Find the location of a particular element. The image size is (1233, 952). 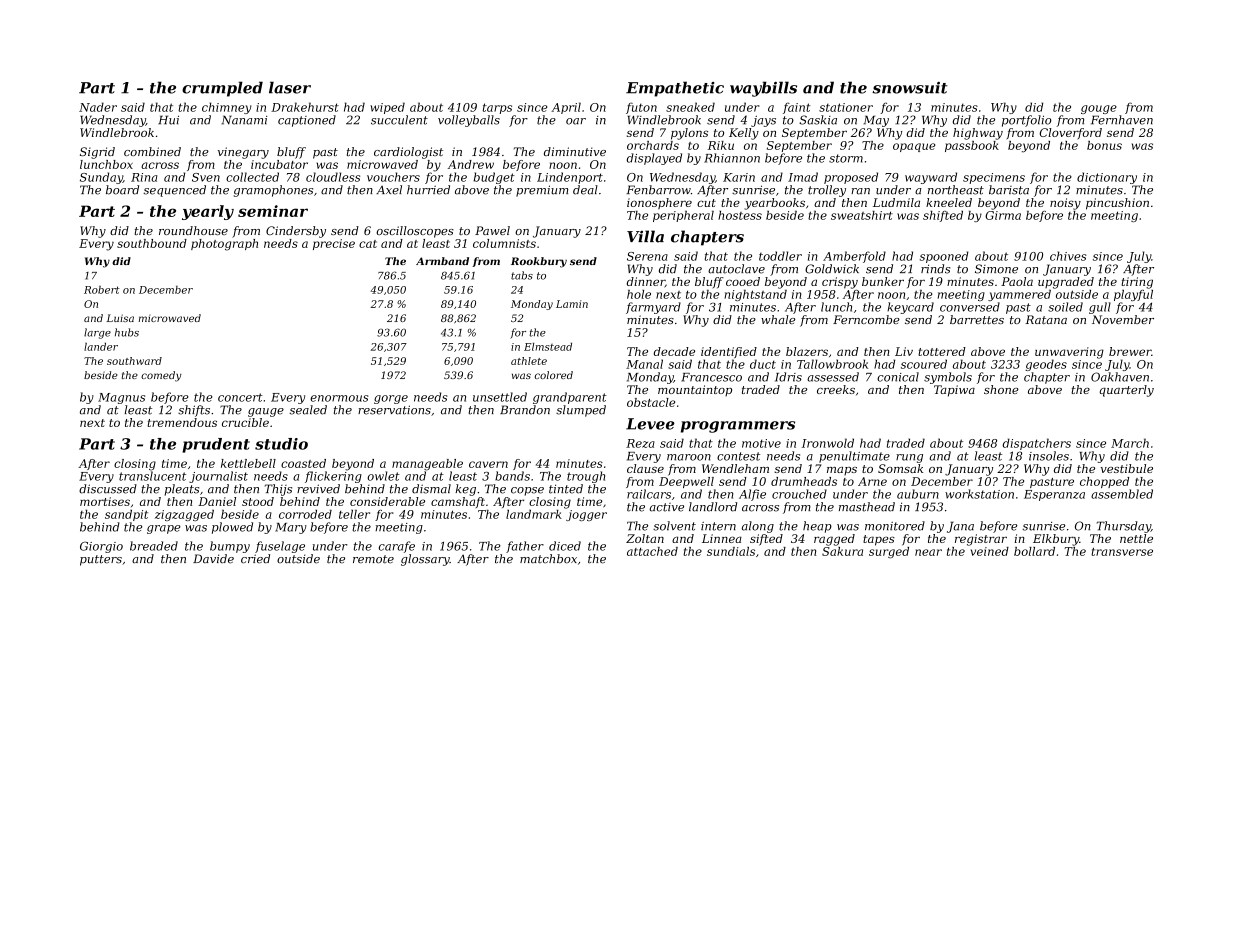

tabs is located at coordinates (522, 275).
